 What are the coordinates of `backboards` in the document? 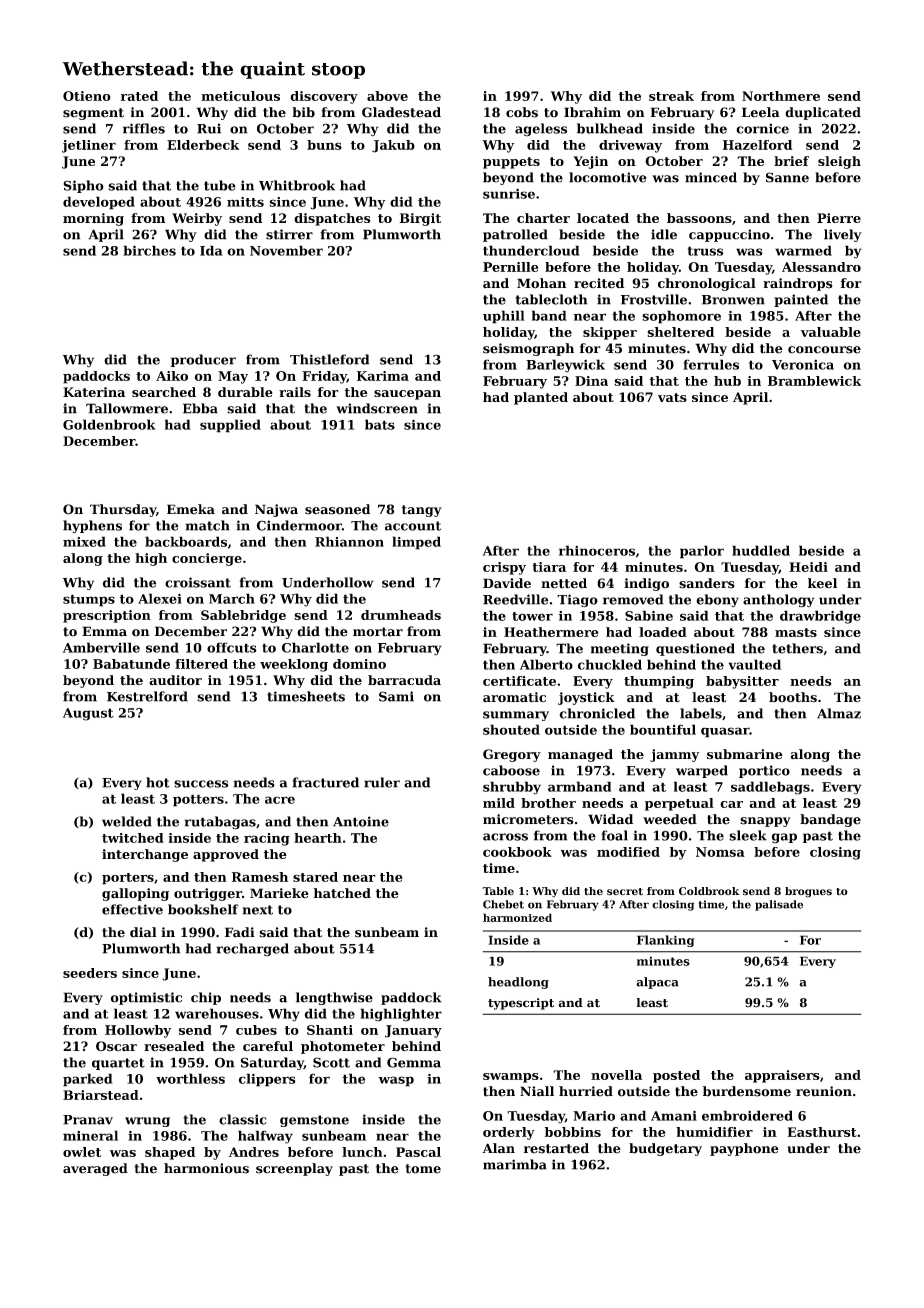 It's located at (186, 541).
